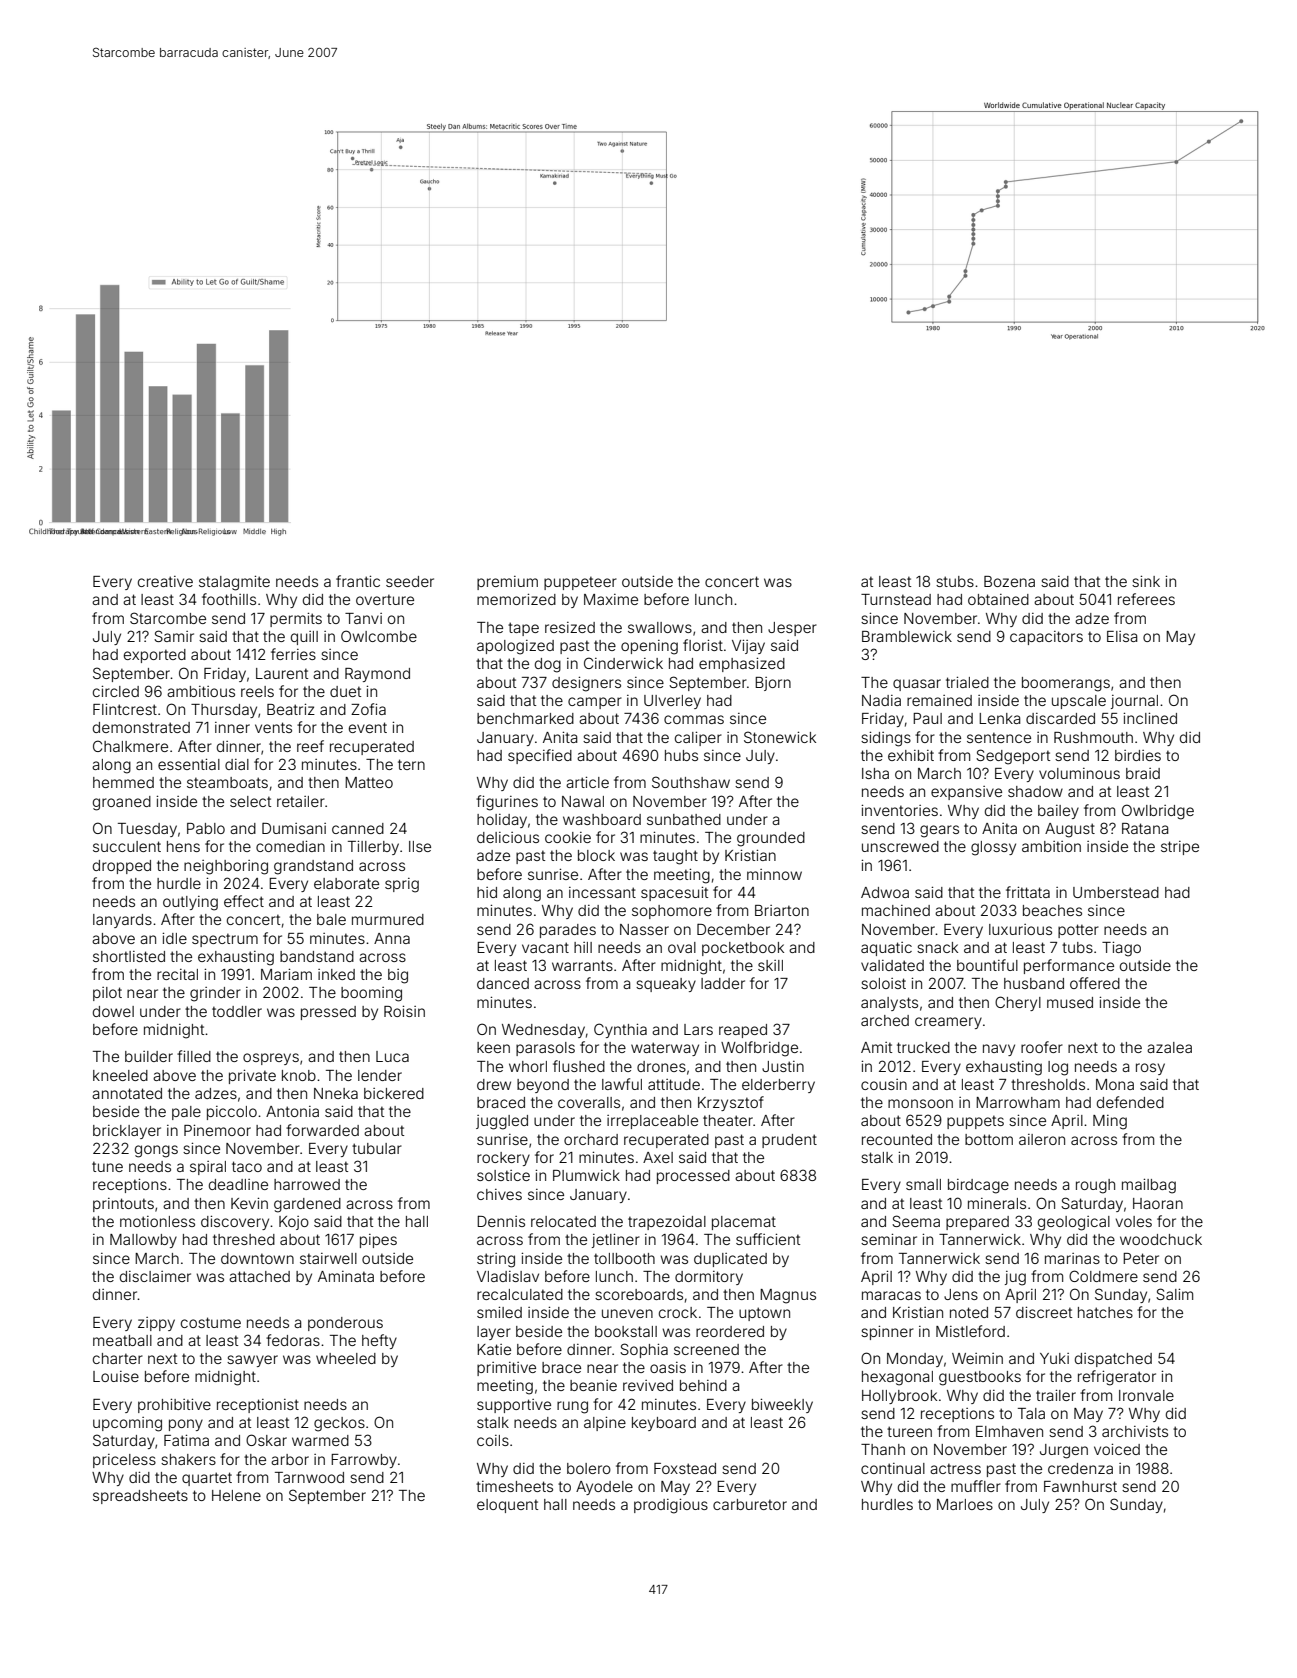 Image resolution: width=1297 pixels, height=1678 pixels. Describe the element at coordinates (885, 1020) in the document. I see `arched` at that location.
